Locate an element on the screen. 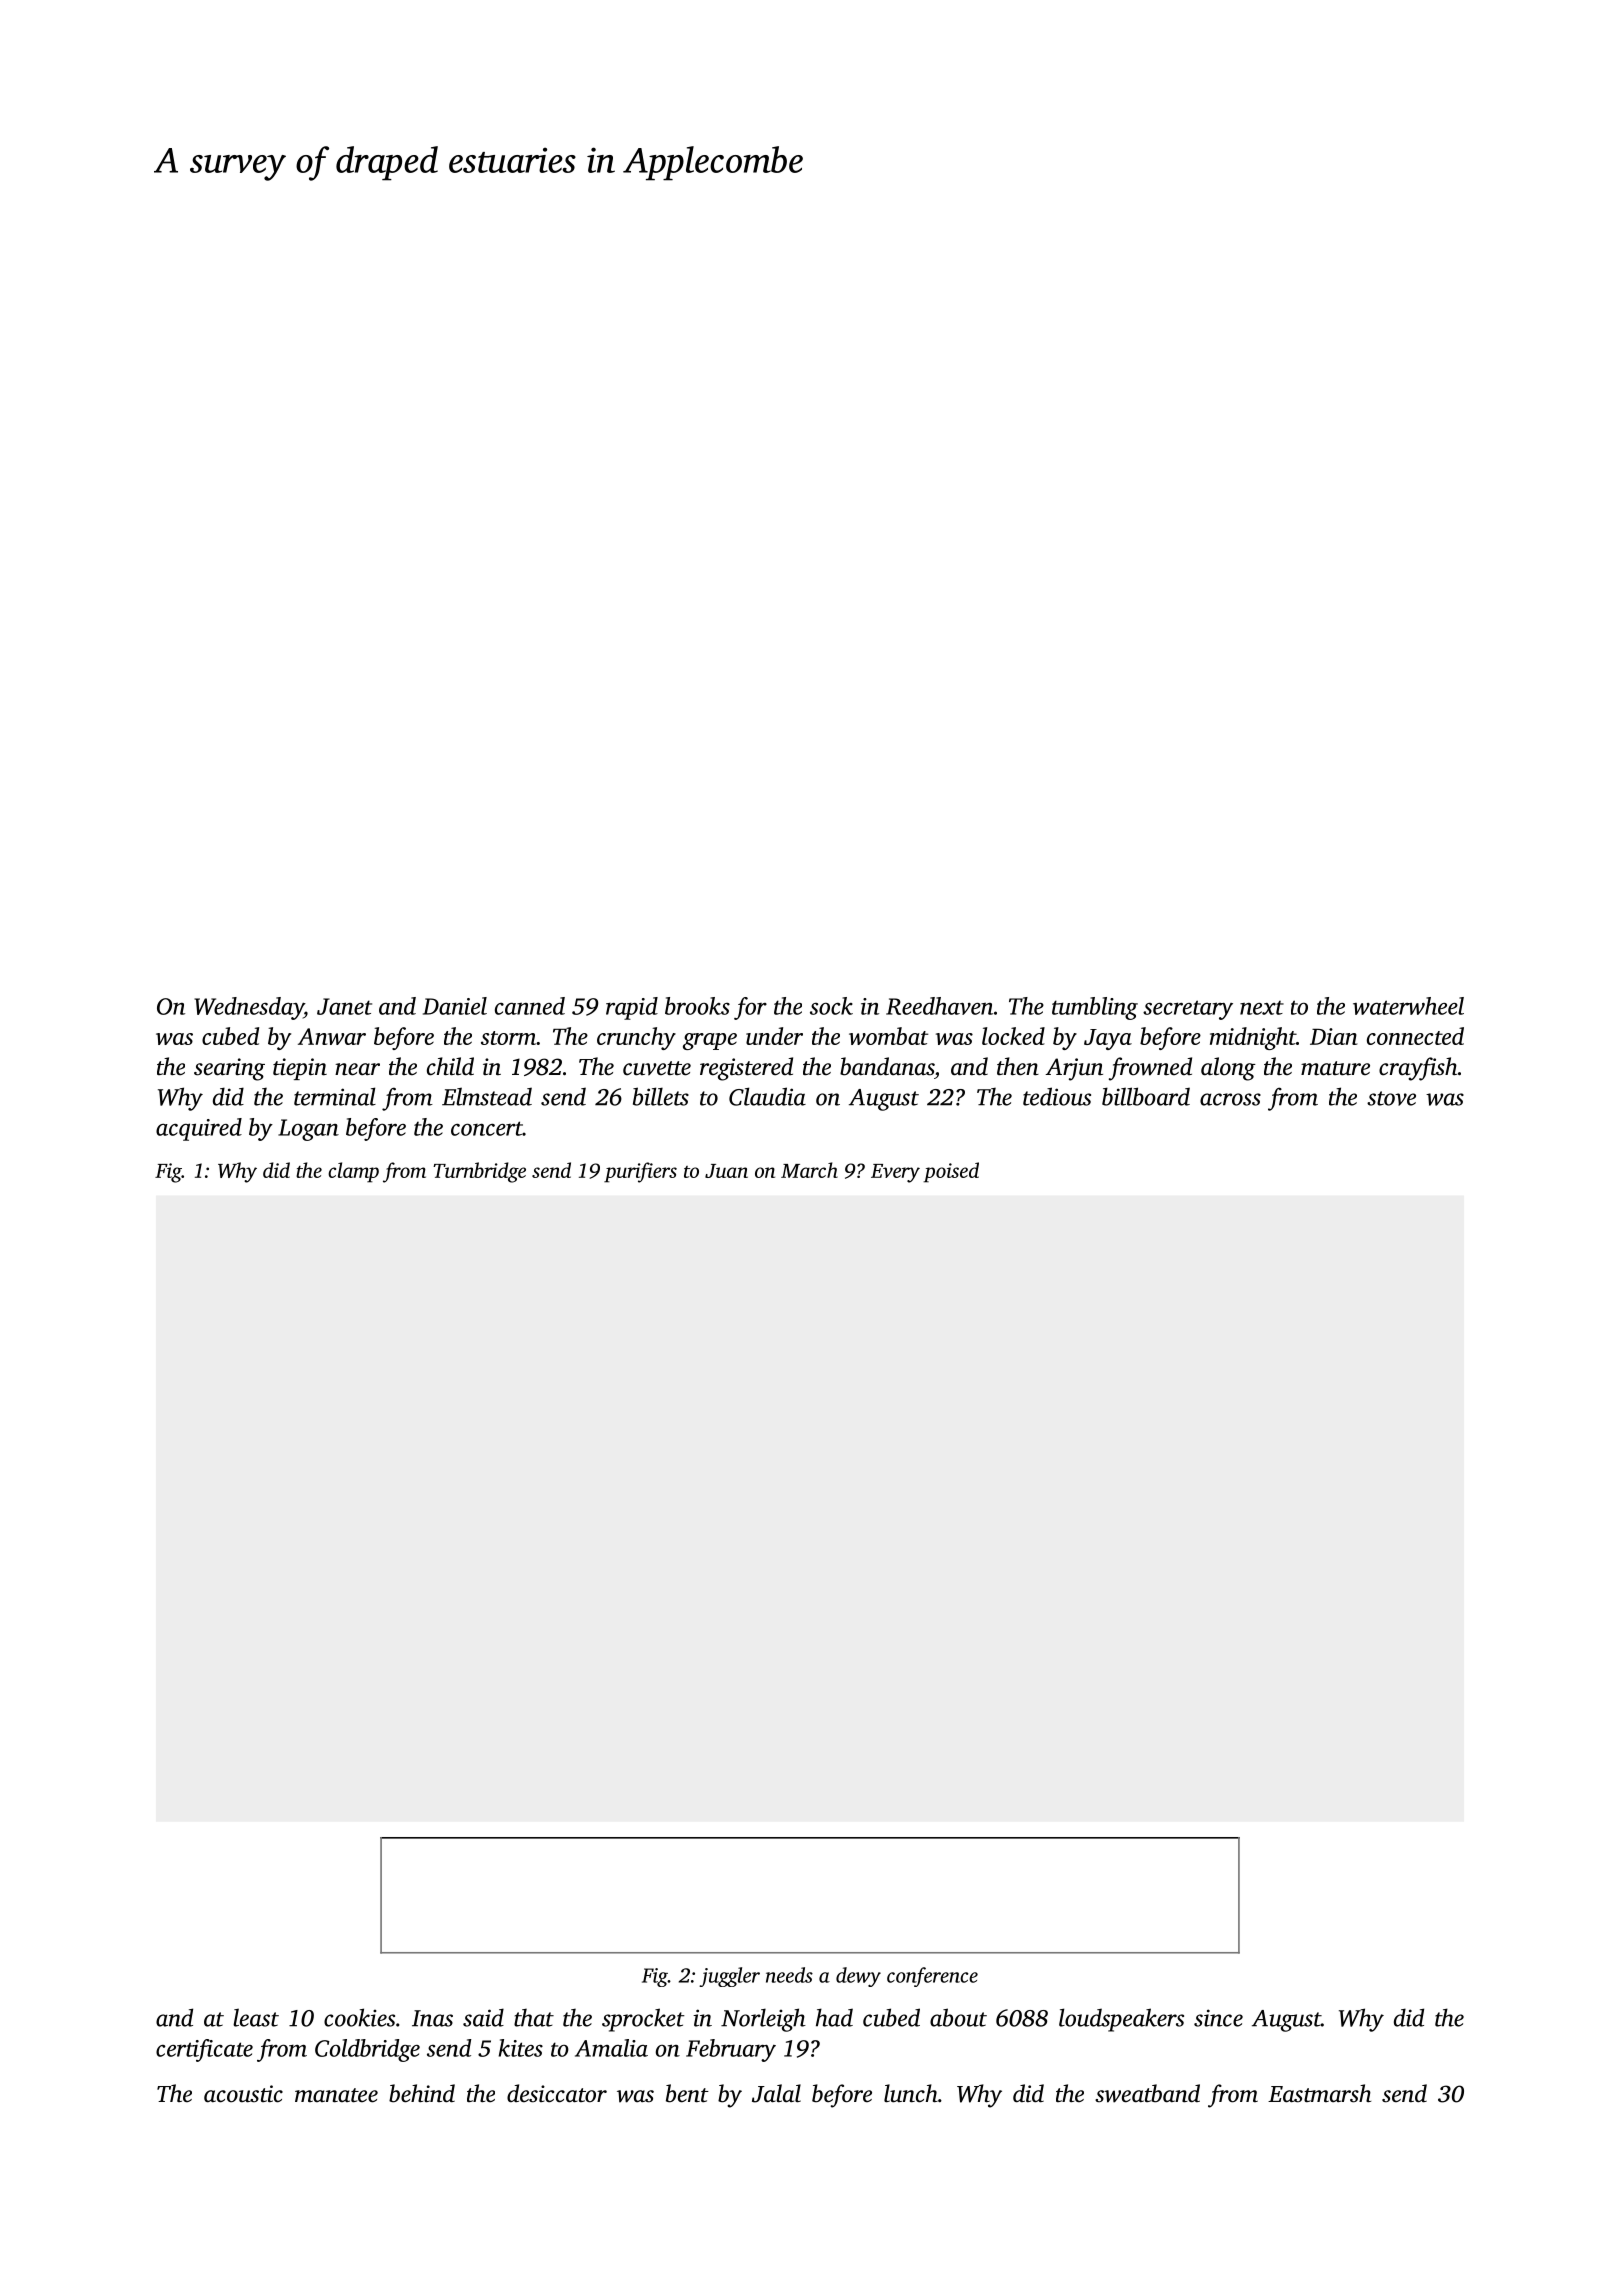 The width and height of the screenshot is (1620, 2292). stove is located at coordinates (1391, 1098).
